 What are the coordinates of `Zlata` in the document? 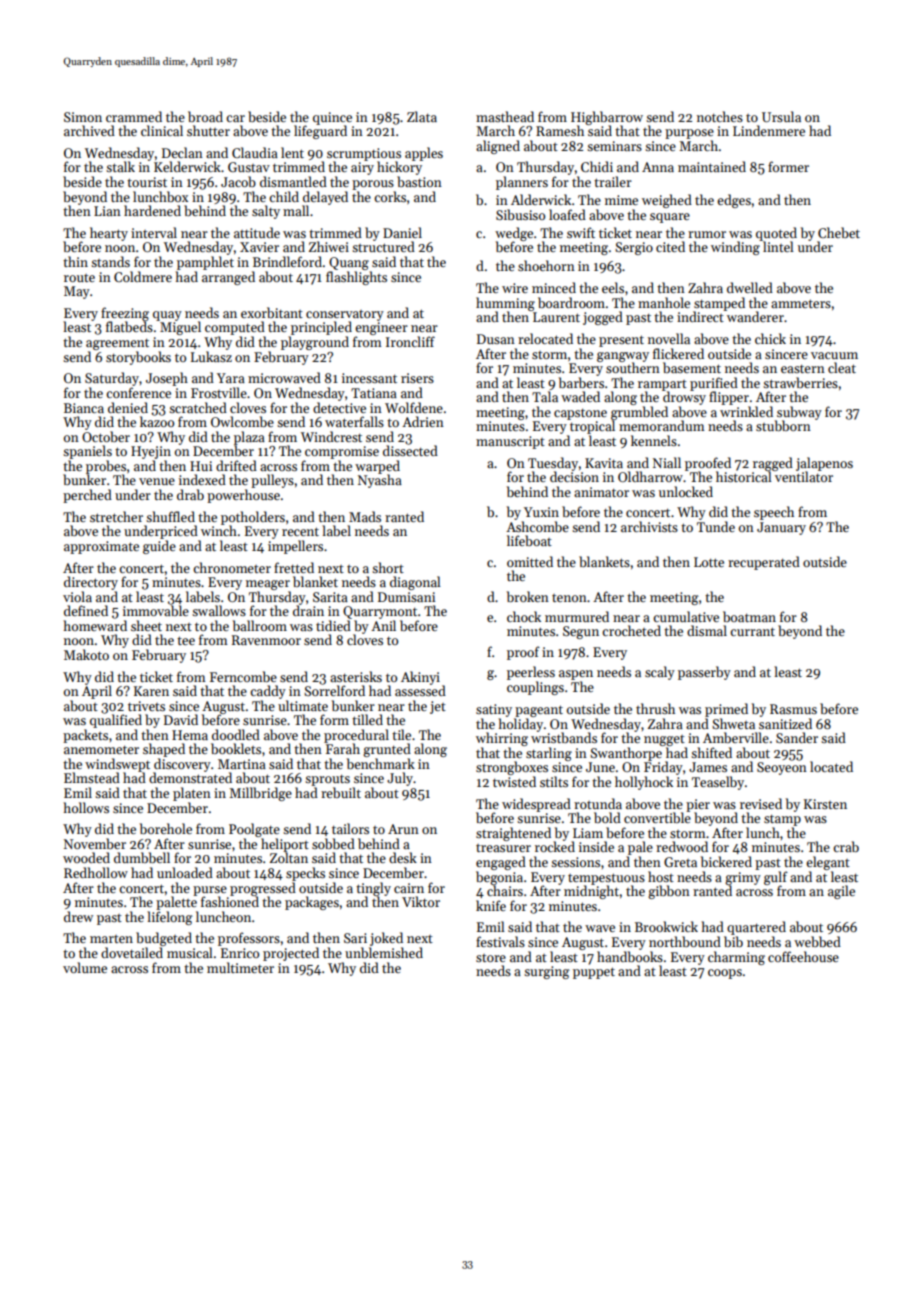 It's located at (422, 116).
